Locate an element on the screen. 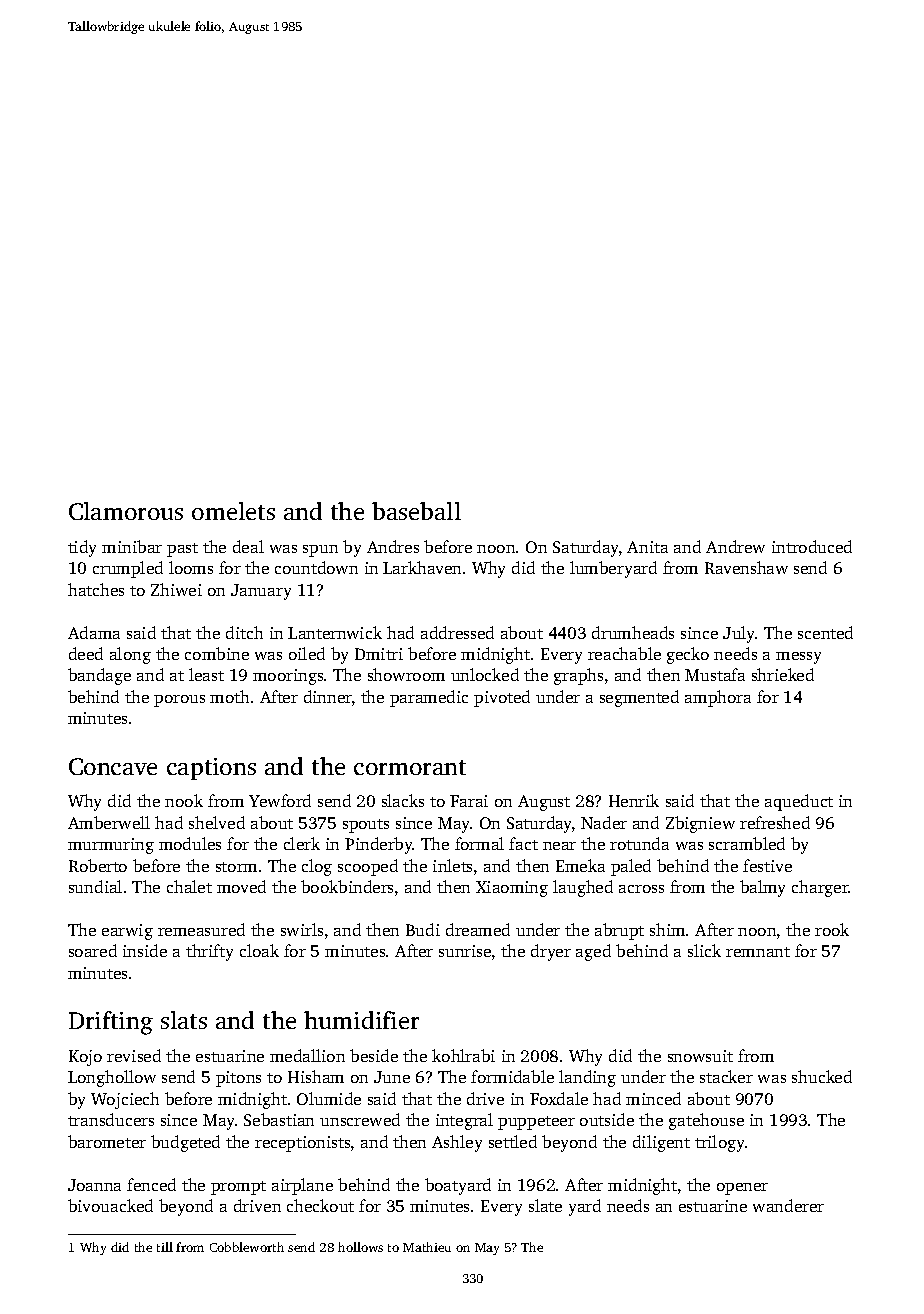  amphora is located at coordinates (718, 698).
